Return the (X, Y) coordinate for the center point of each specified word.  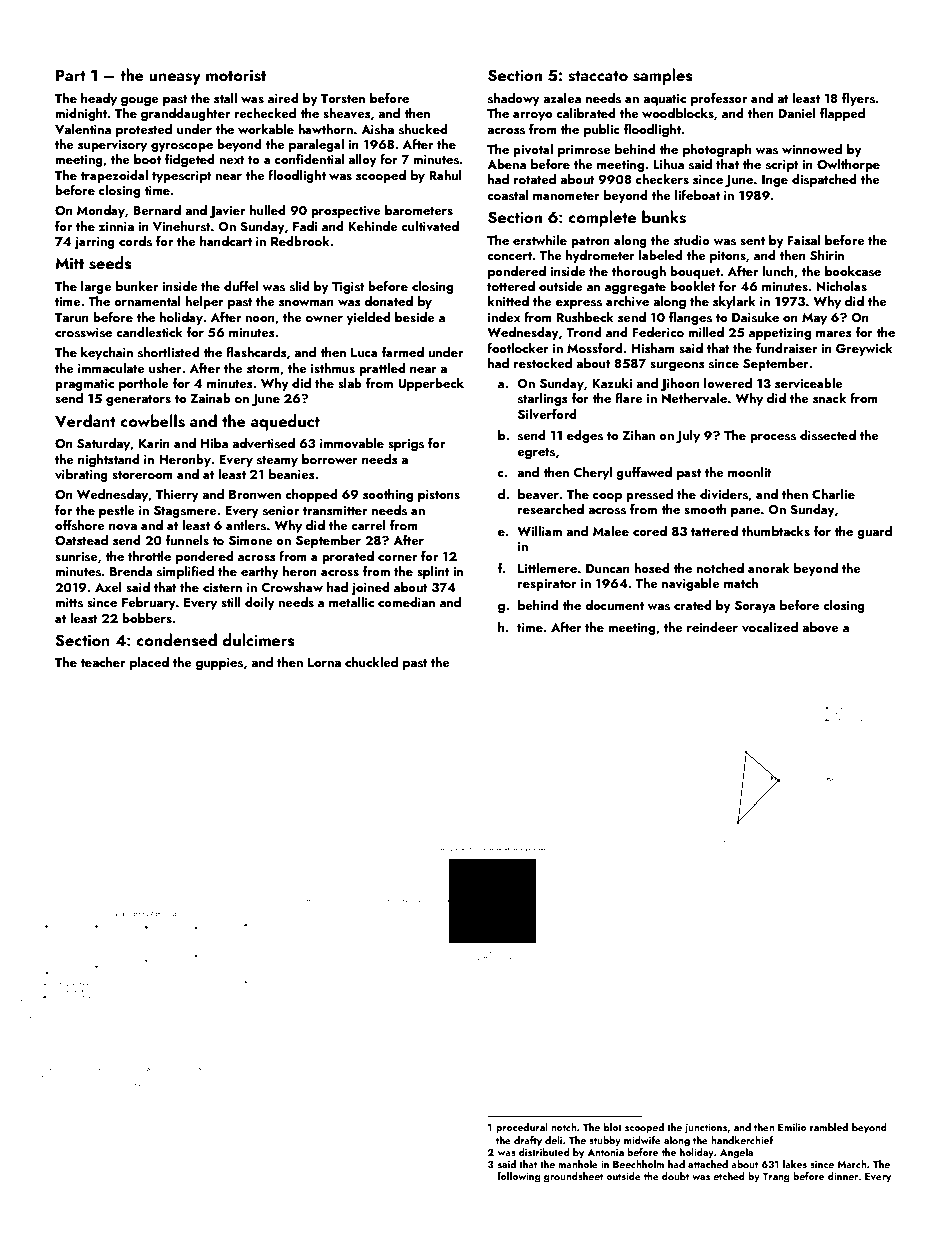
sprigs (406, 445)
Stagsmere (185, 512)
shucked (423, 129)
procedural (521, 1128)
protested (144, 130)
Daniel (796, 113)
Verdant (85, 420)
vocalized (770, 627)
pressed (649, 495)
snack (829, 398)
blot (613, 1127)
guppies (219, 664)
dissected (828, 435)
